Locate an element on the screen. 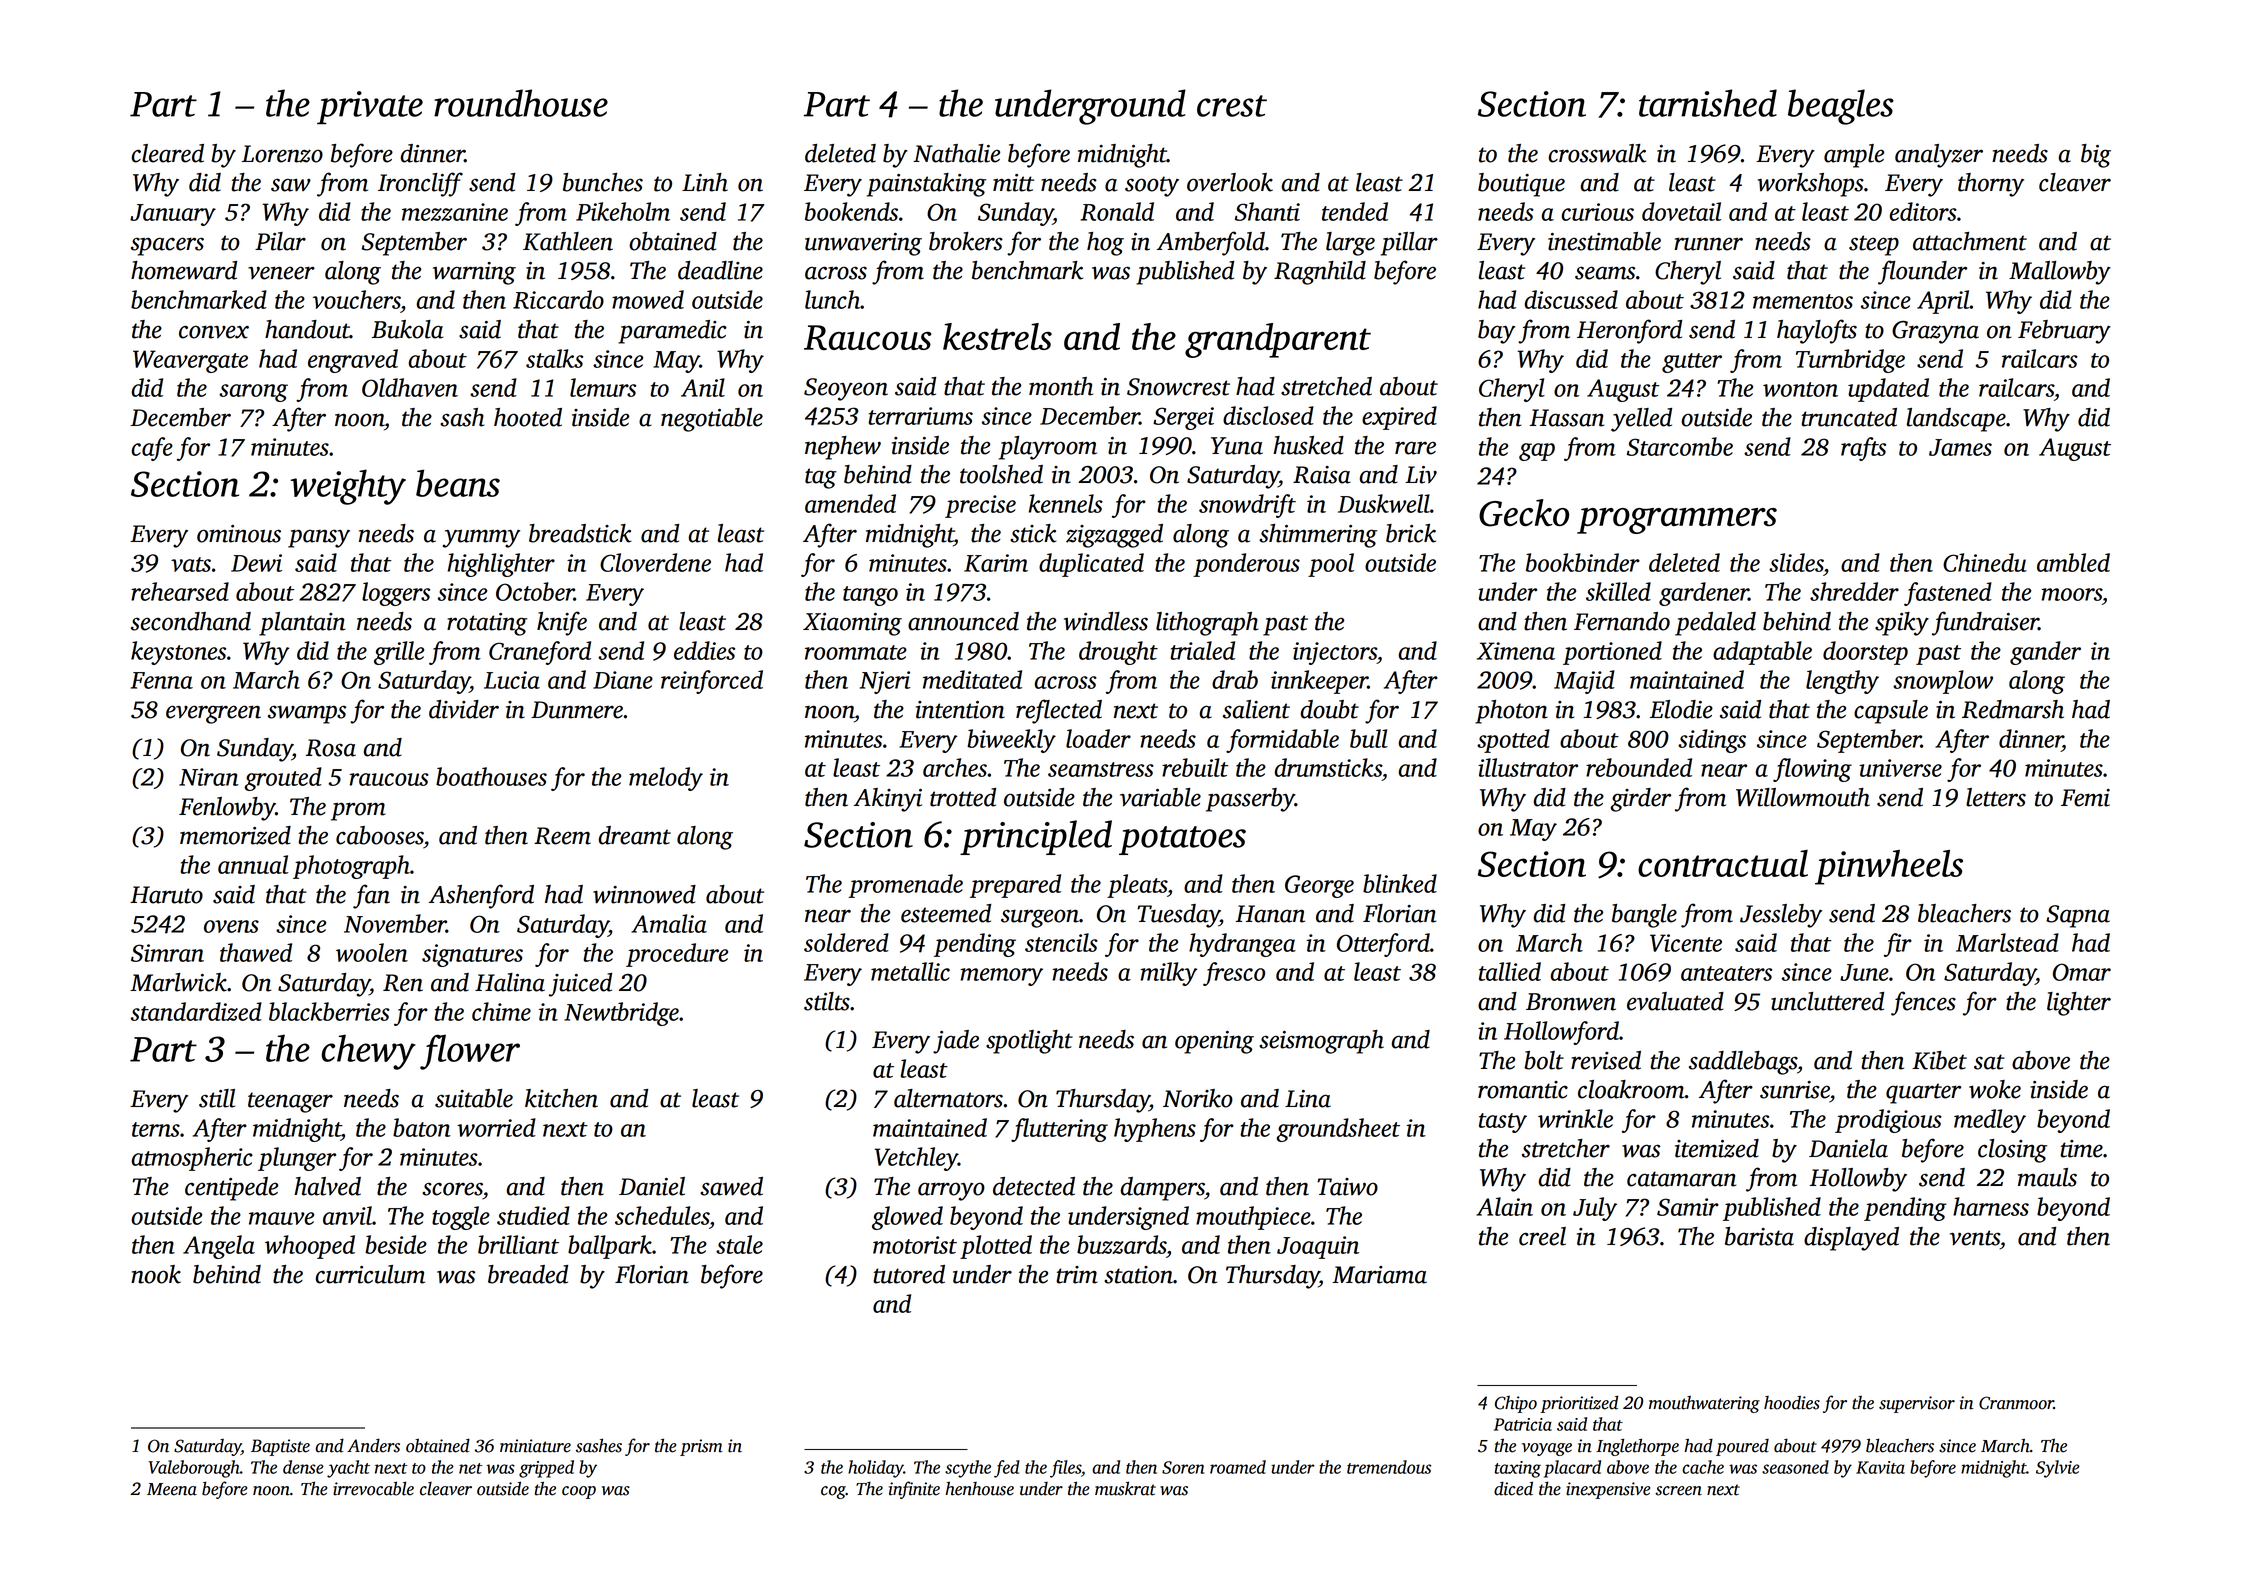 The height and width of the screenshot is (1584, 2241). truncated is located at coordinates (1849, 417).
